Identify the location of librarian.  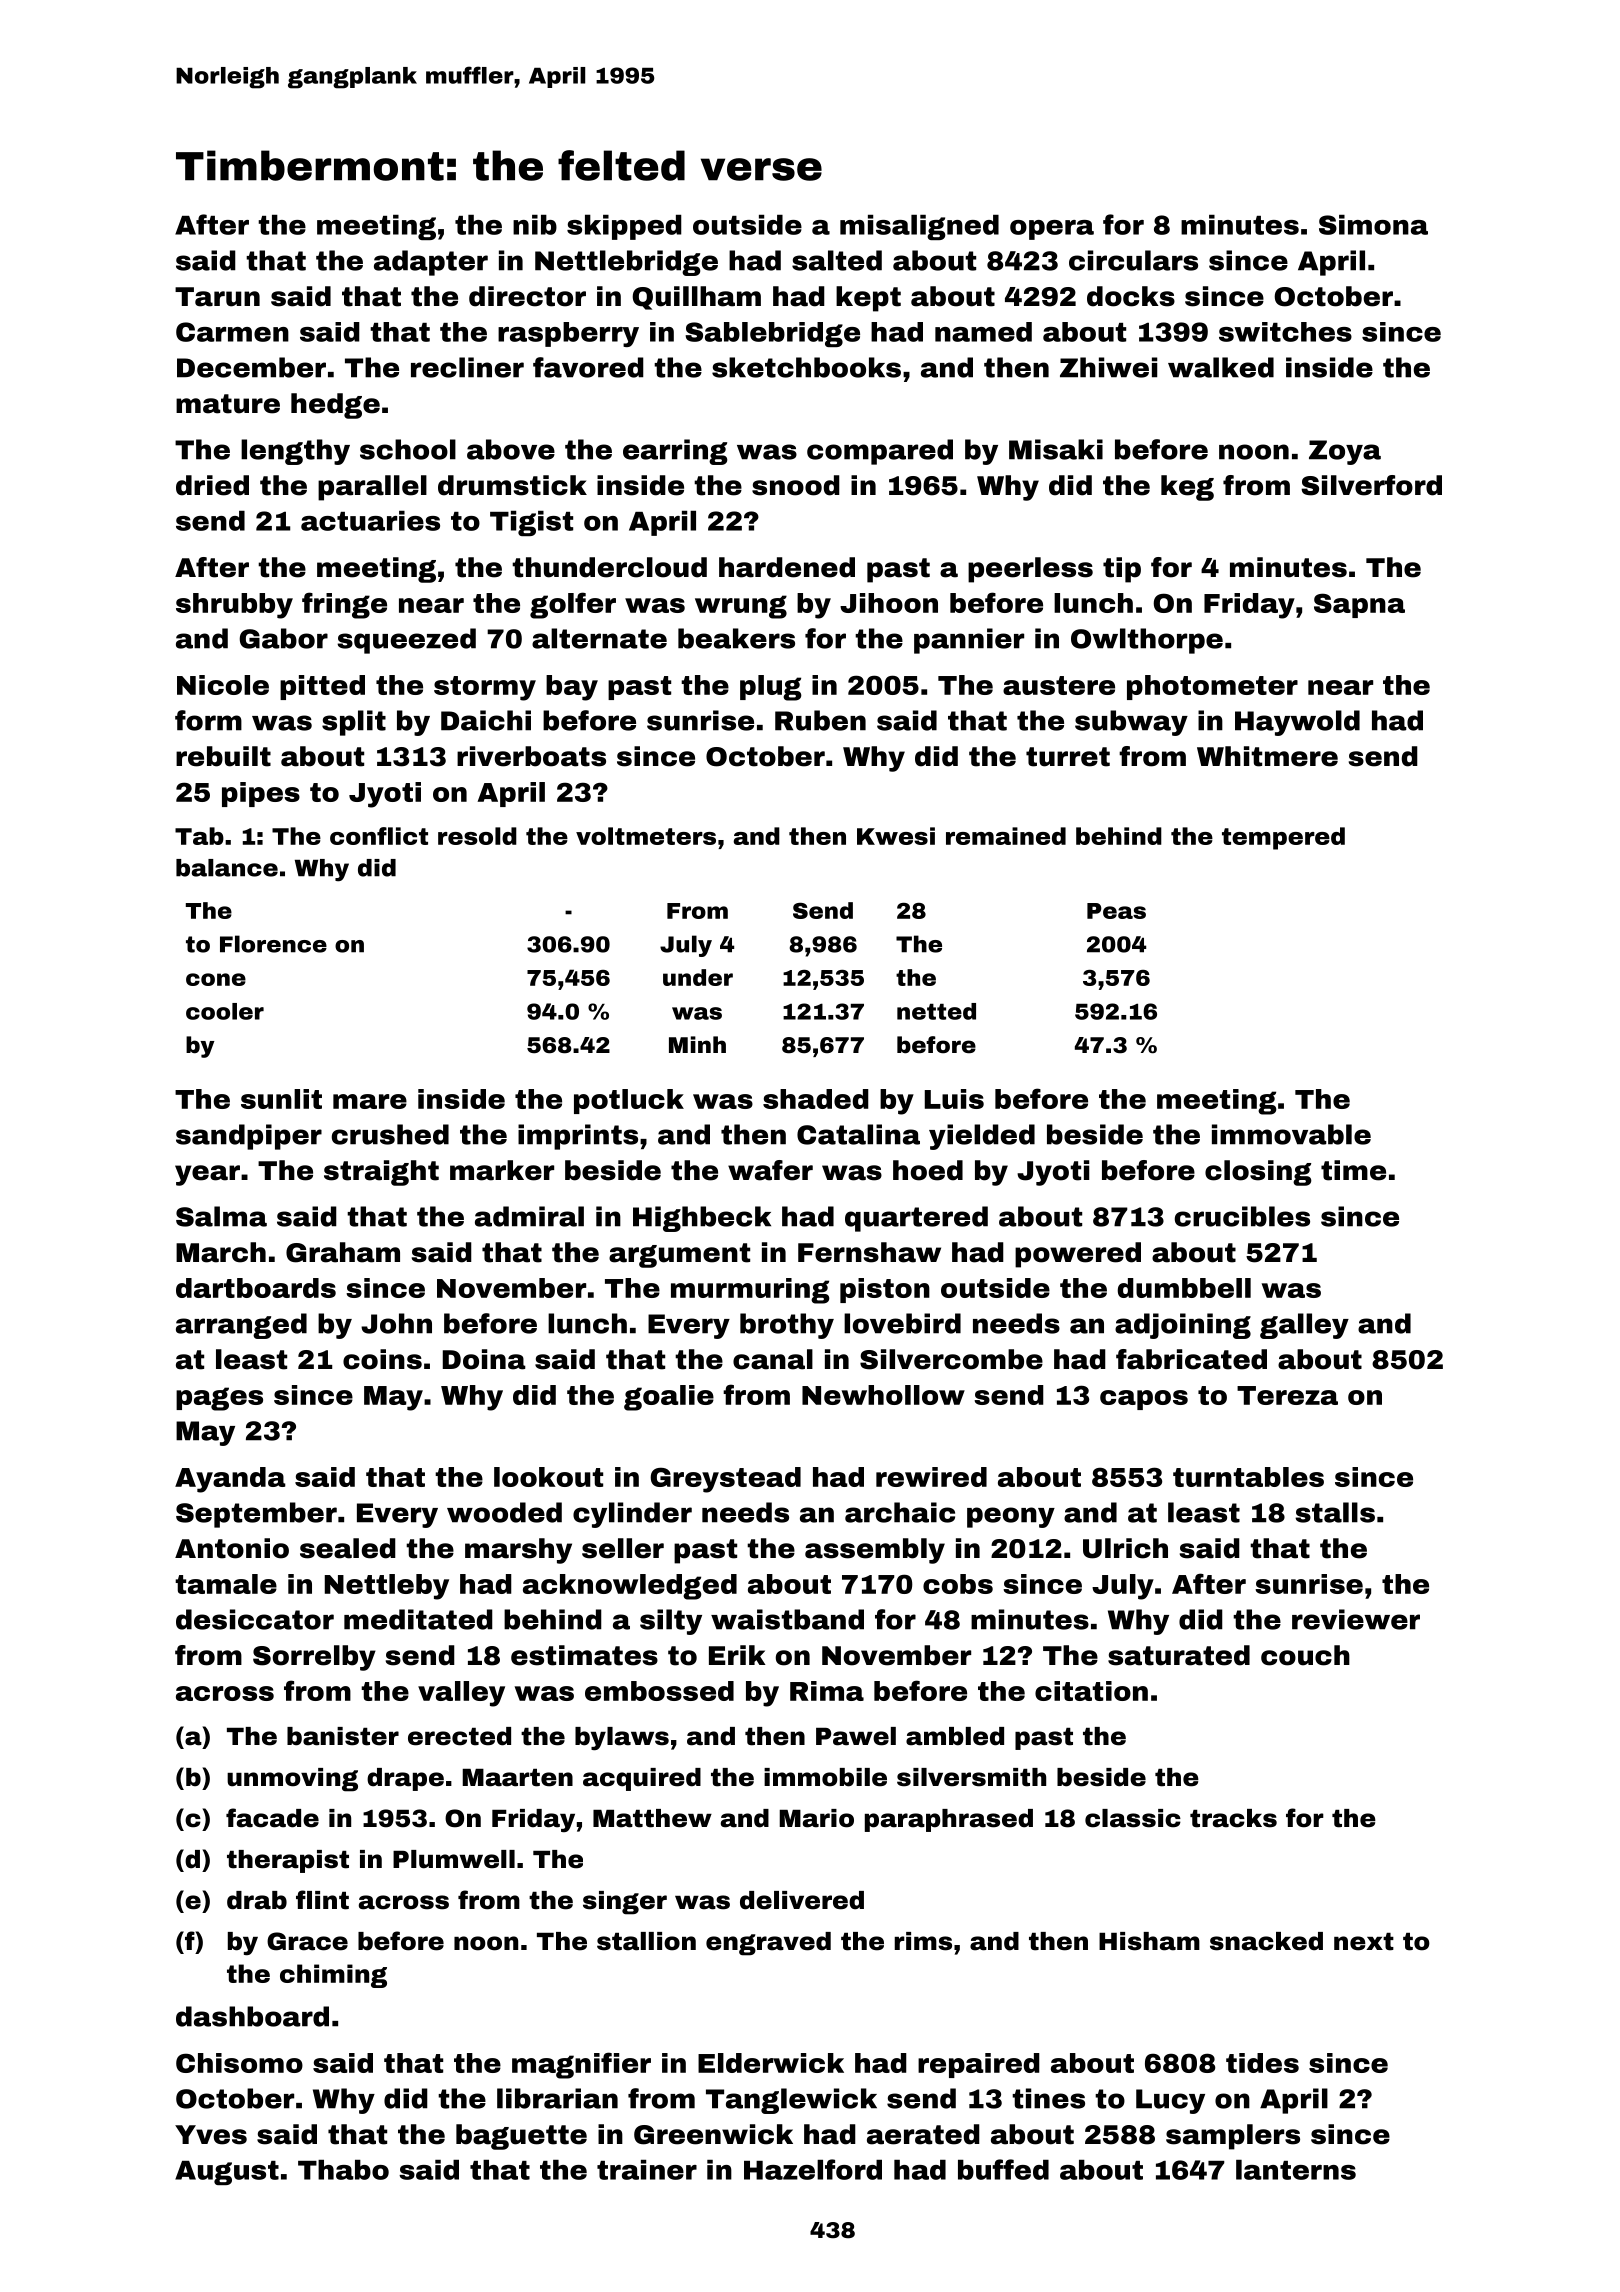
(557, 2098).
